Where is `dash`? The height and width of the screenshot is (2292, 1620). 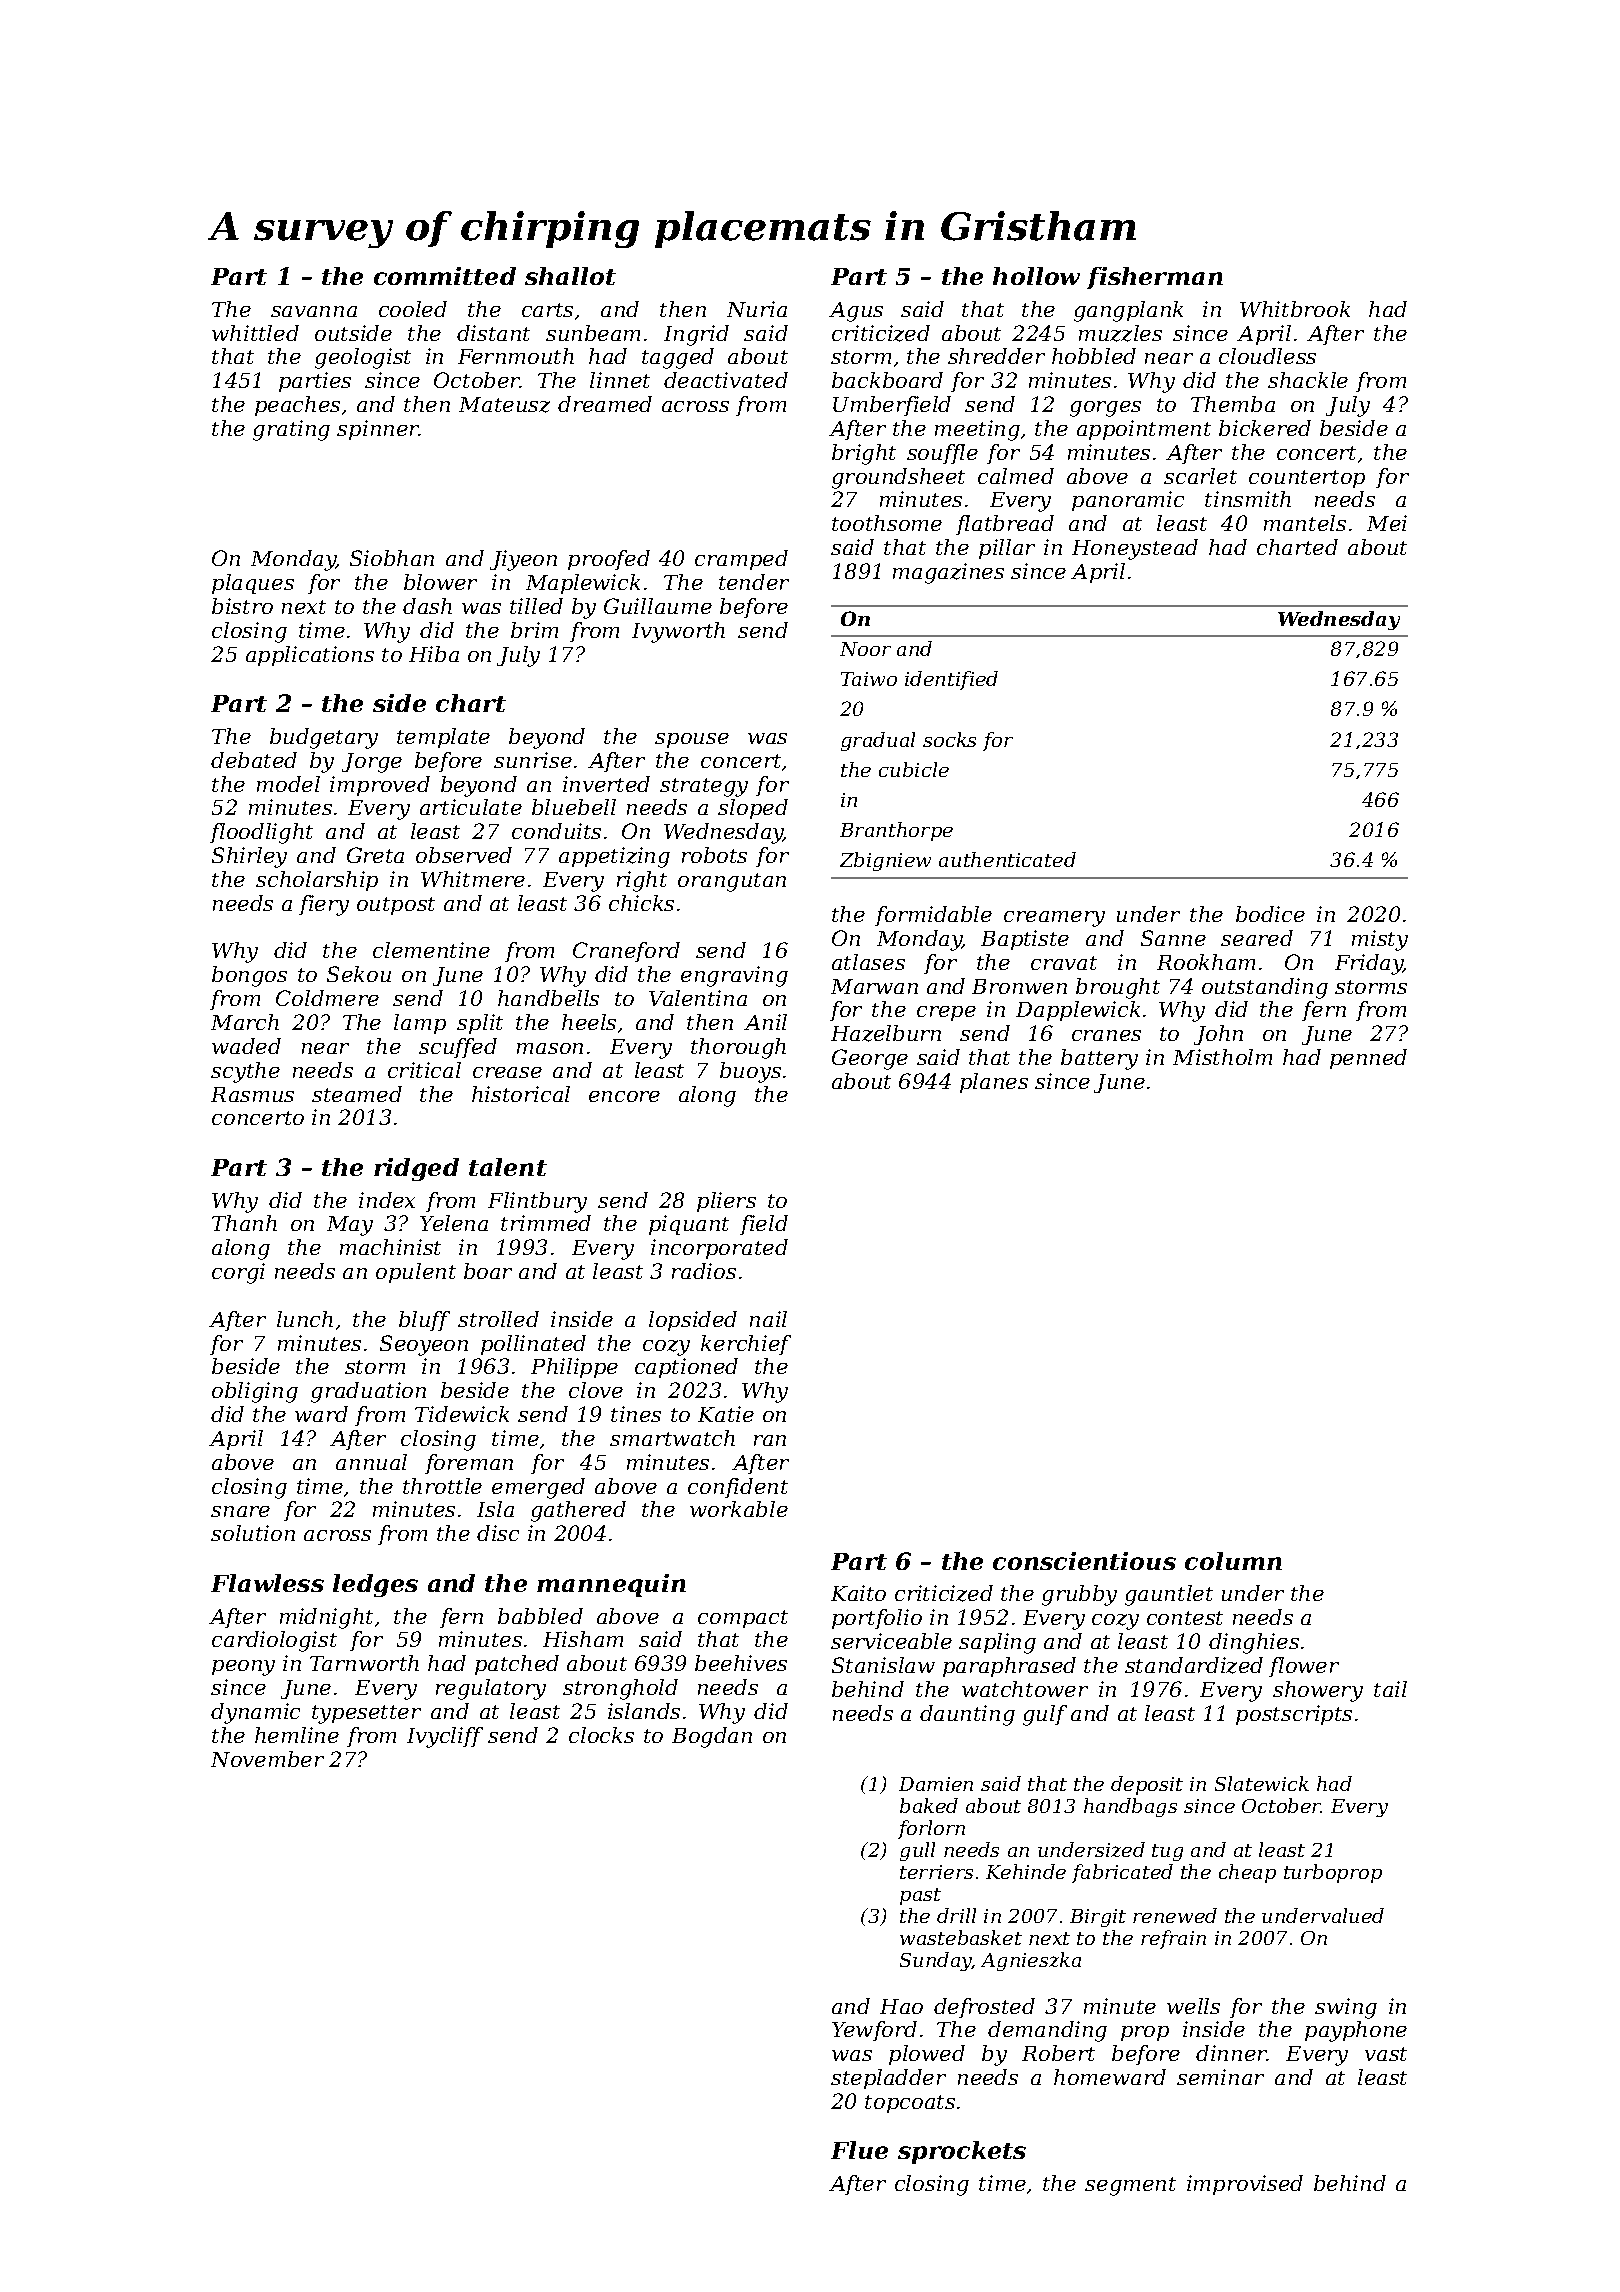 dash is located at coordinates (427, 606).
